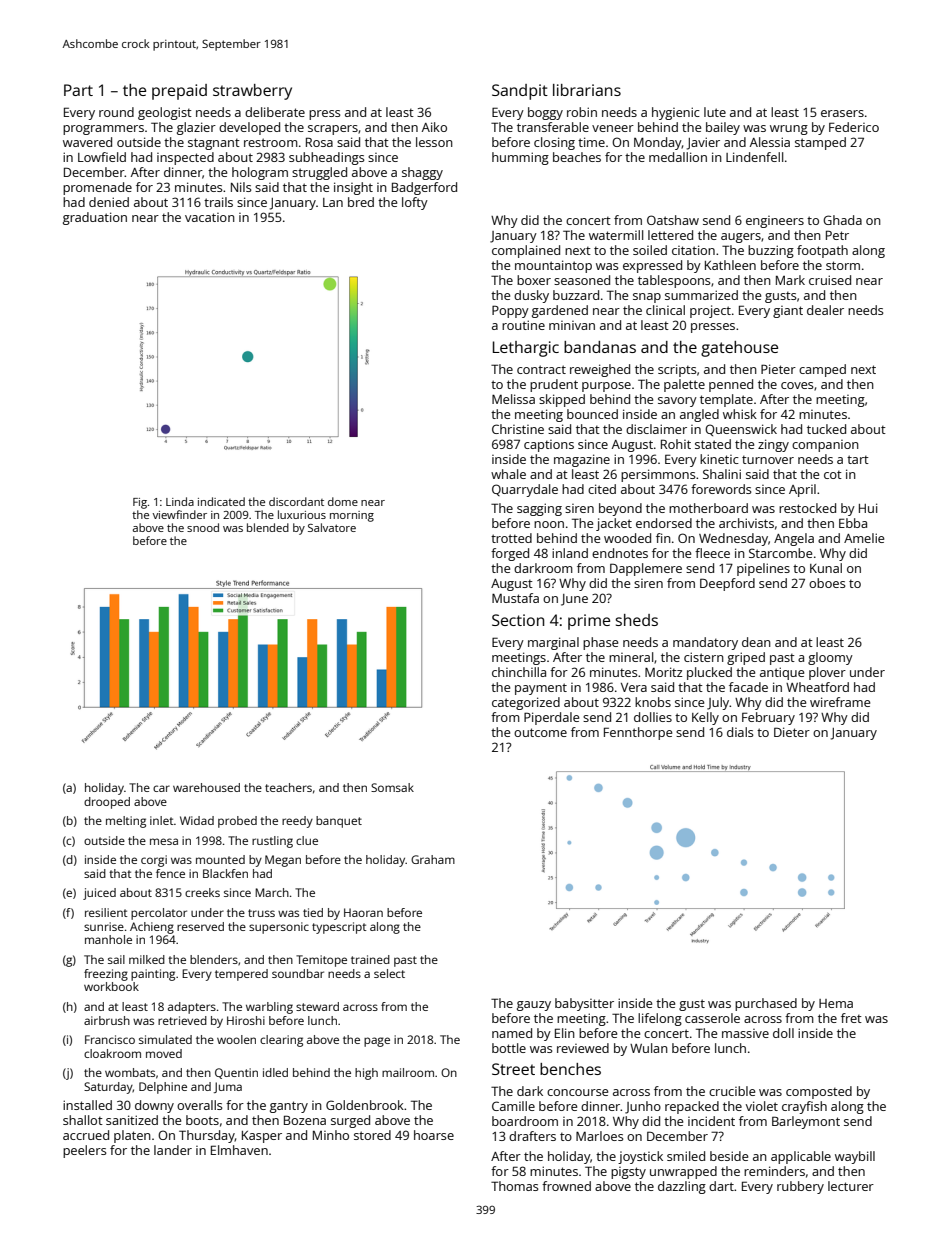 This image has width=952, height=1233. What do you see at coordinates (237, 822) in the image?
I see `probed` at bounding box center [237, 822].
